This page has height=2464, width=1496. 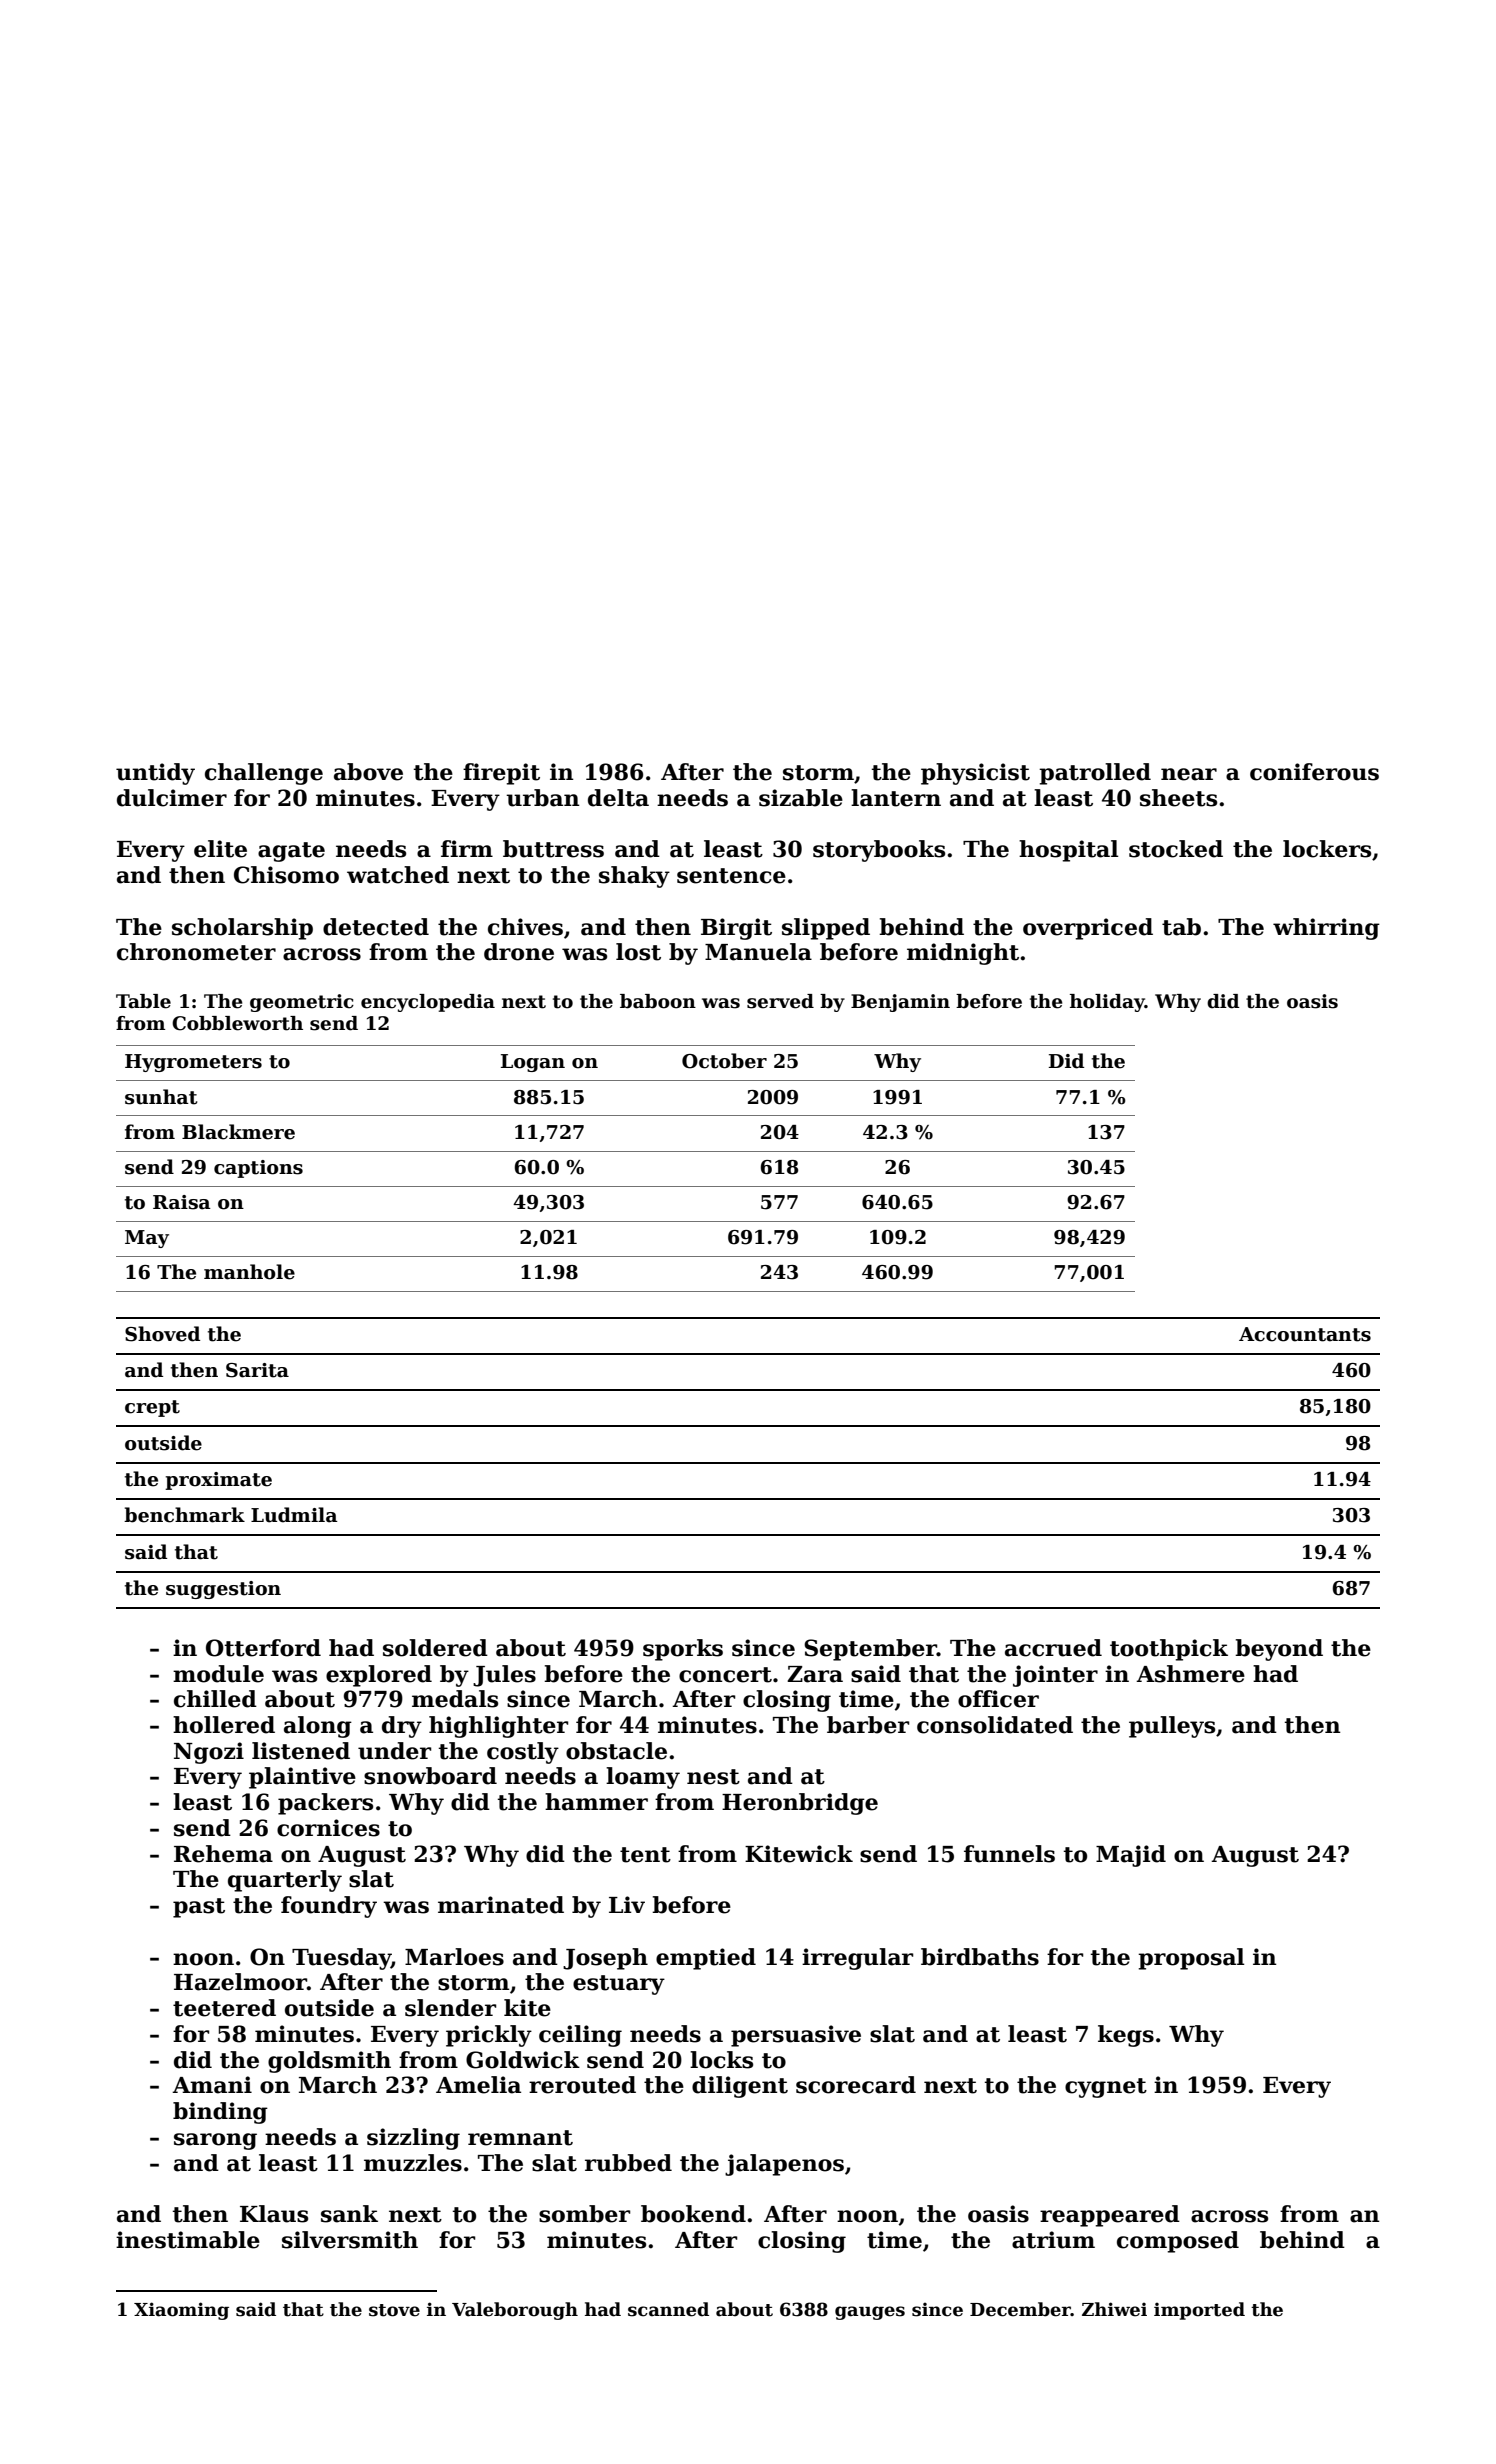 What do you see at coordinates (258, 1169) in the page?
I see `captions` at bounding box center [258, 1169].
